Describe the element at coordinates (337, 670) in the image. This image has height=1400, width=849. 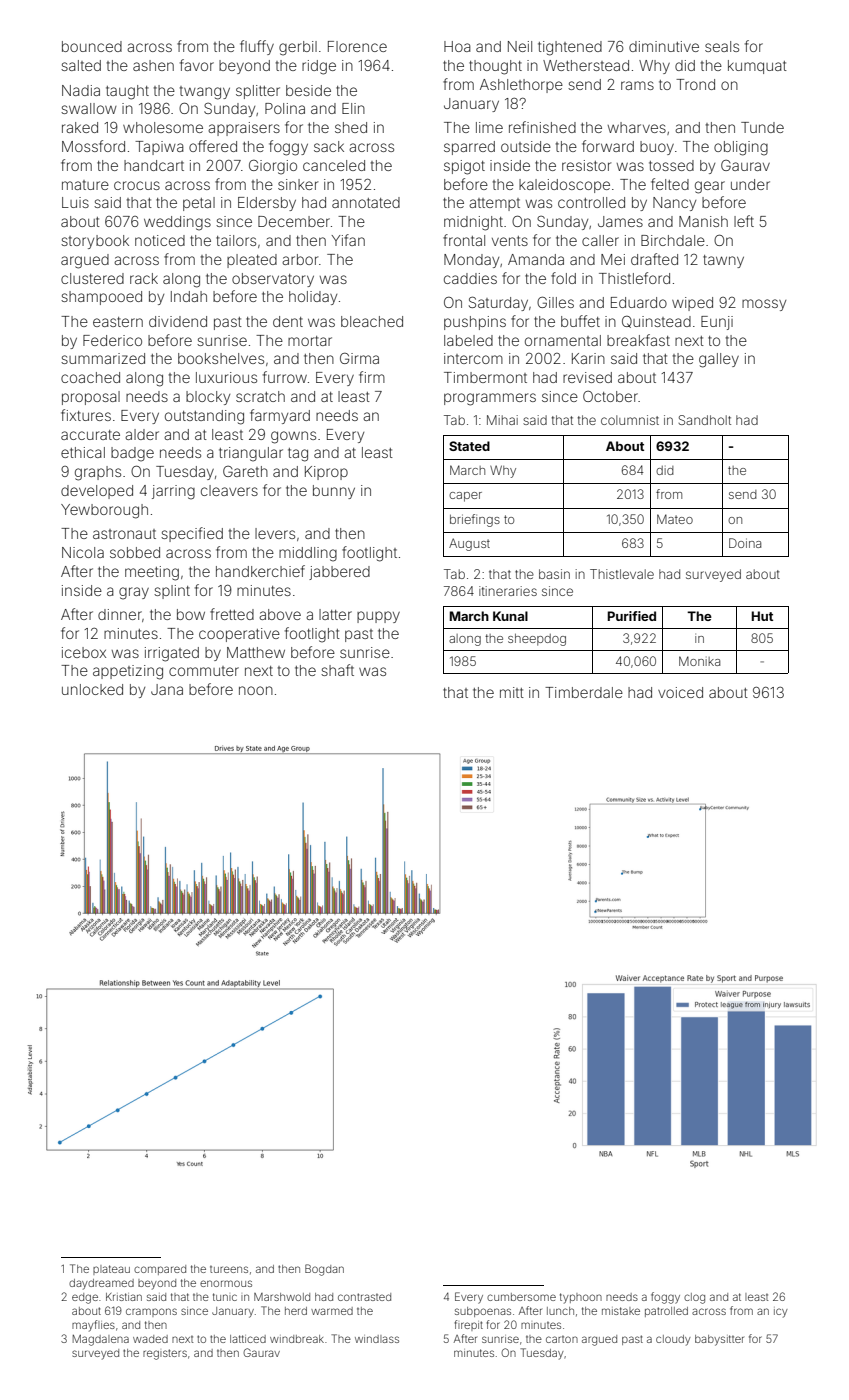
I see `shaft` at that location.
